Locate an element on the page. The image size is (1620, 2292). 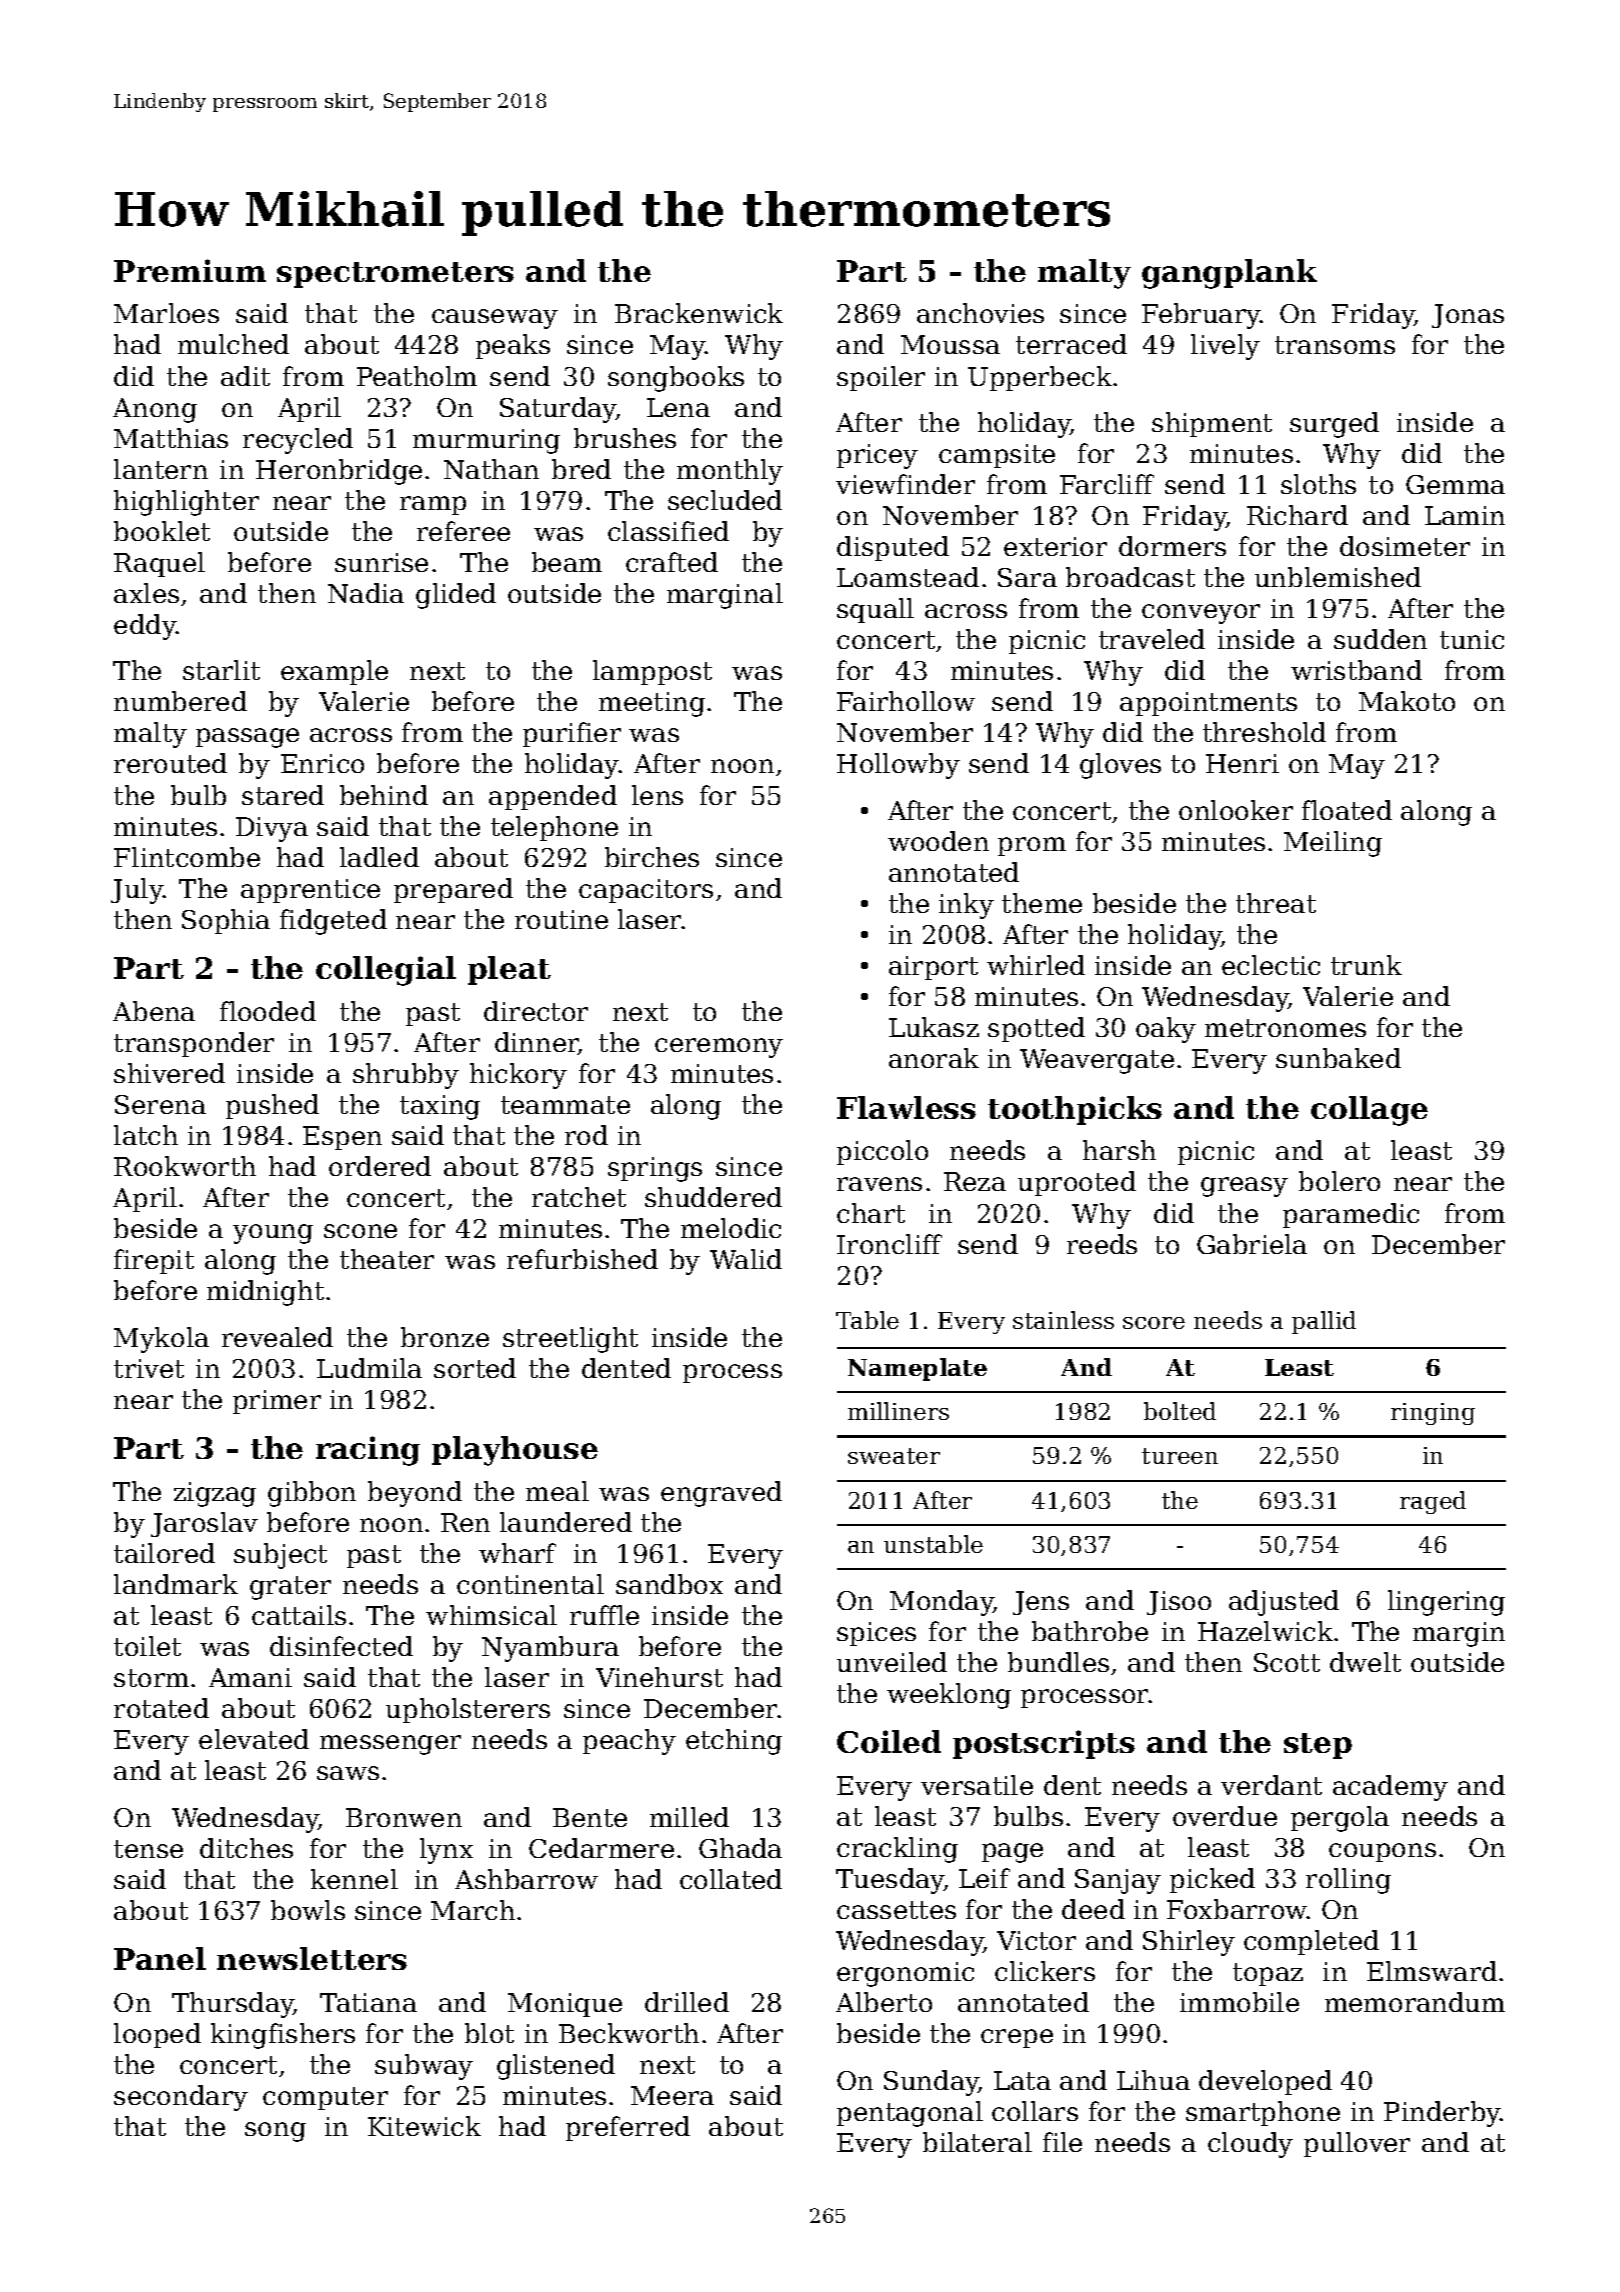
appointments is located at coordinates (1208, 704).
